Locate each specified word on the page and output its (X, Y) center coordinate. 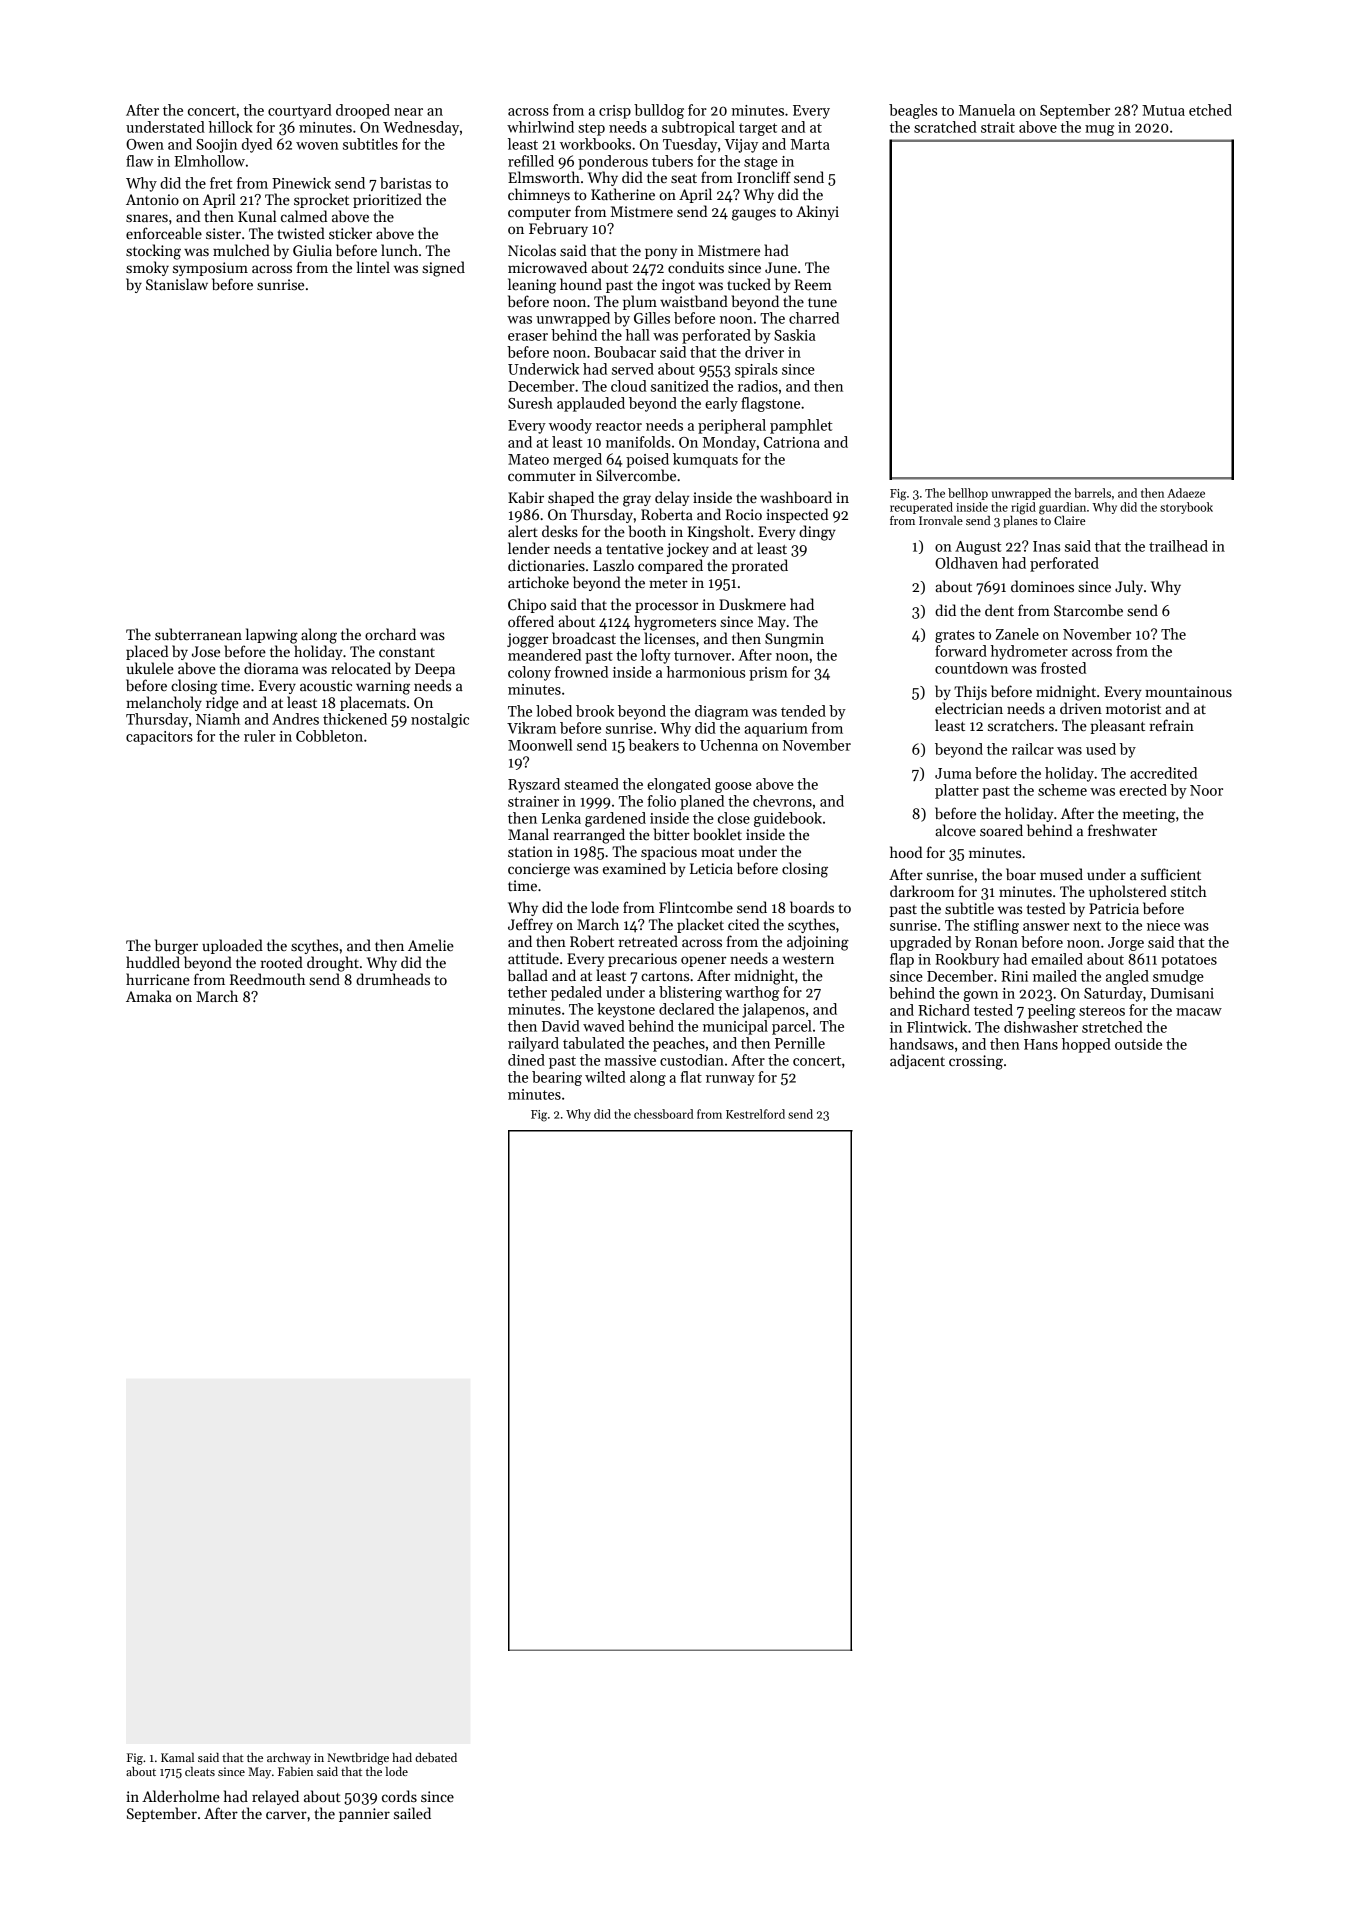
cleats (200, 1771)
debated (436, 1757)
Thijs (970, 692)
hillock (231, 127)
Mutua (1163, 110)
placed (147, 652)
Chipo (527, 605)
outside (1138, 1044)
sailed (412, 1813)
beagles (913, 111)
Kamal (177, 1757)
